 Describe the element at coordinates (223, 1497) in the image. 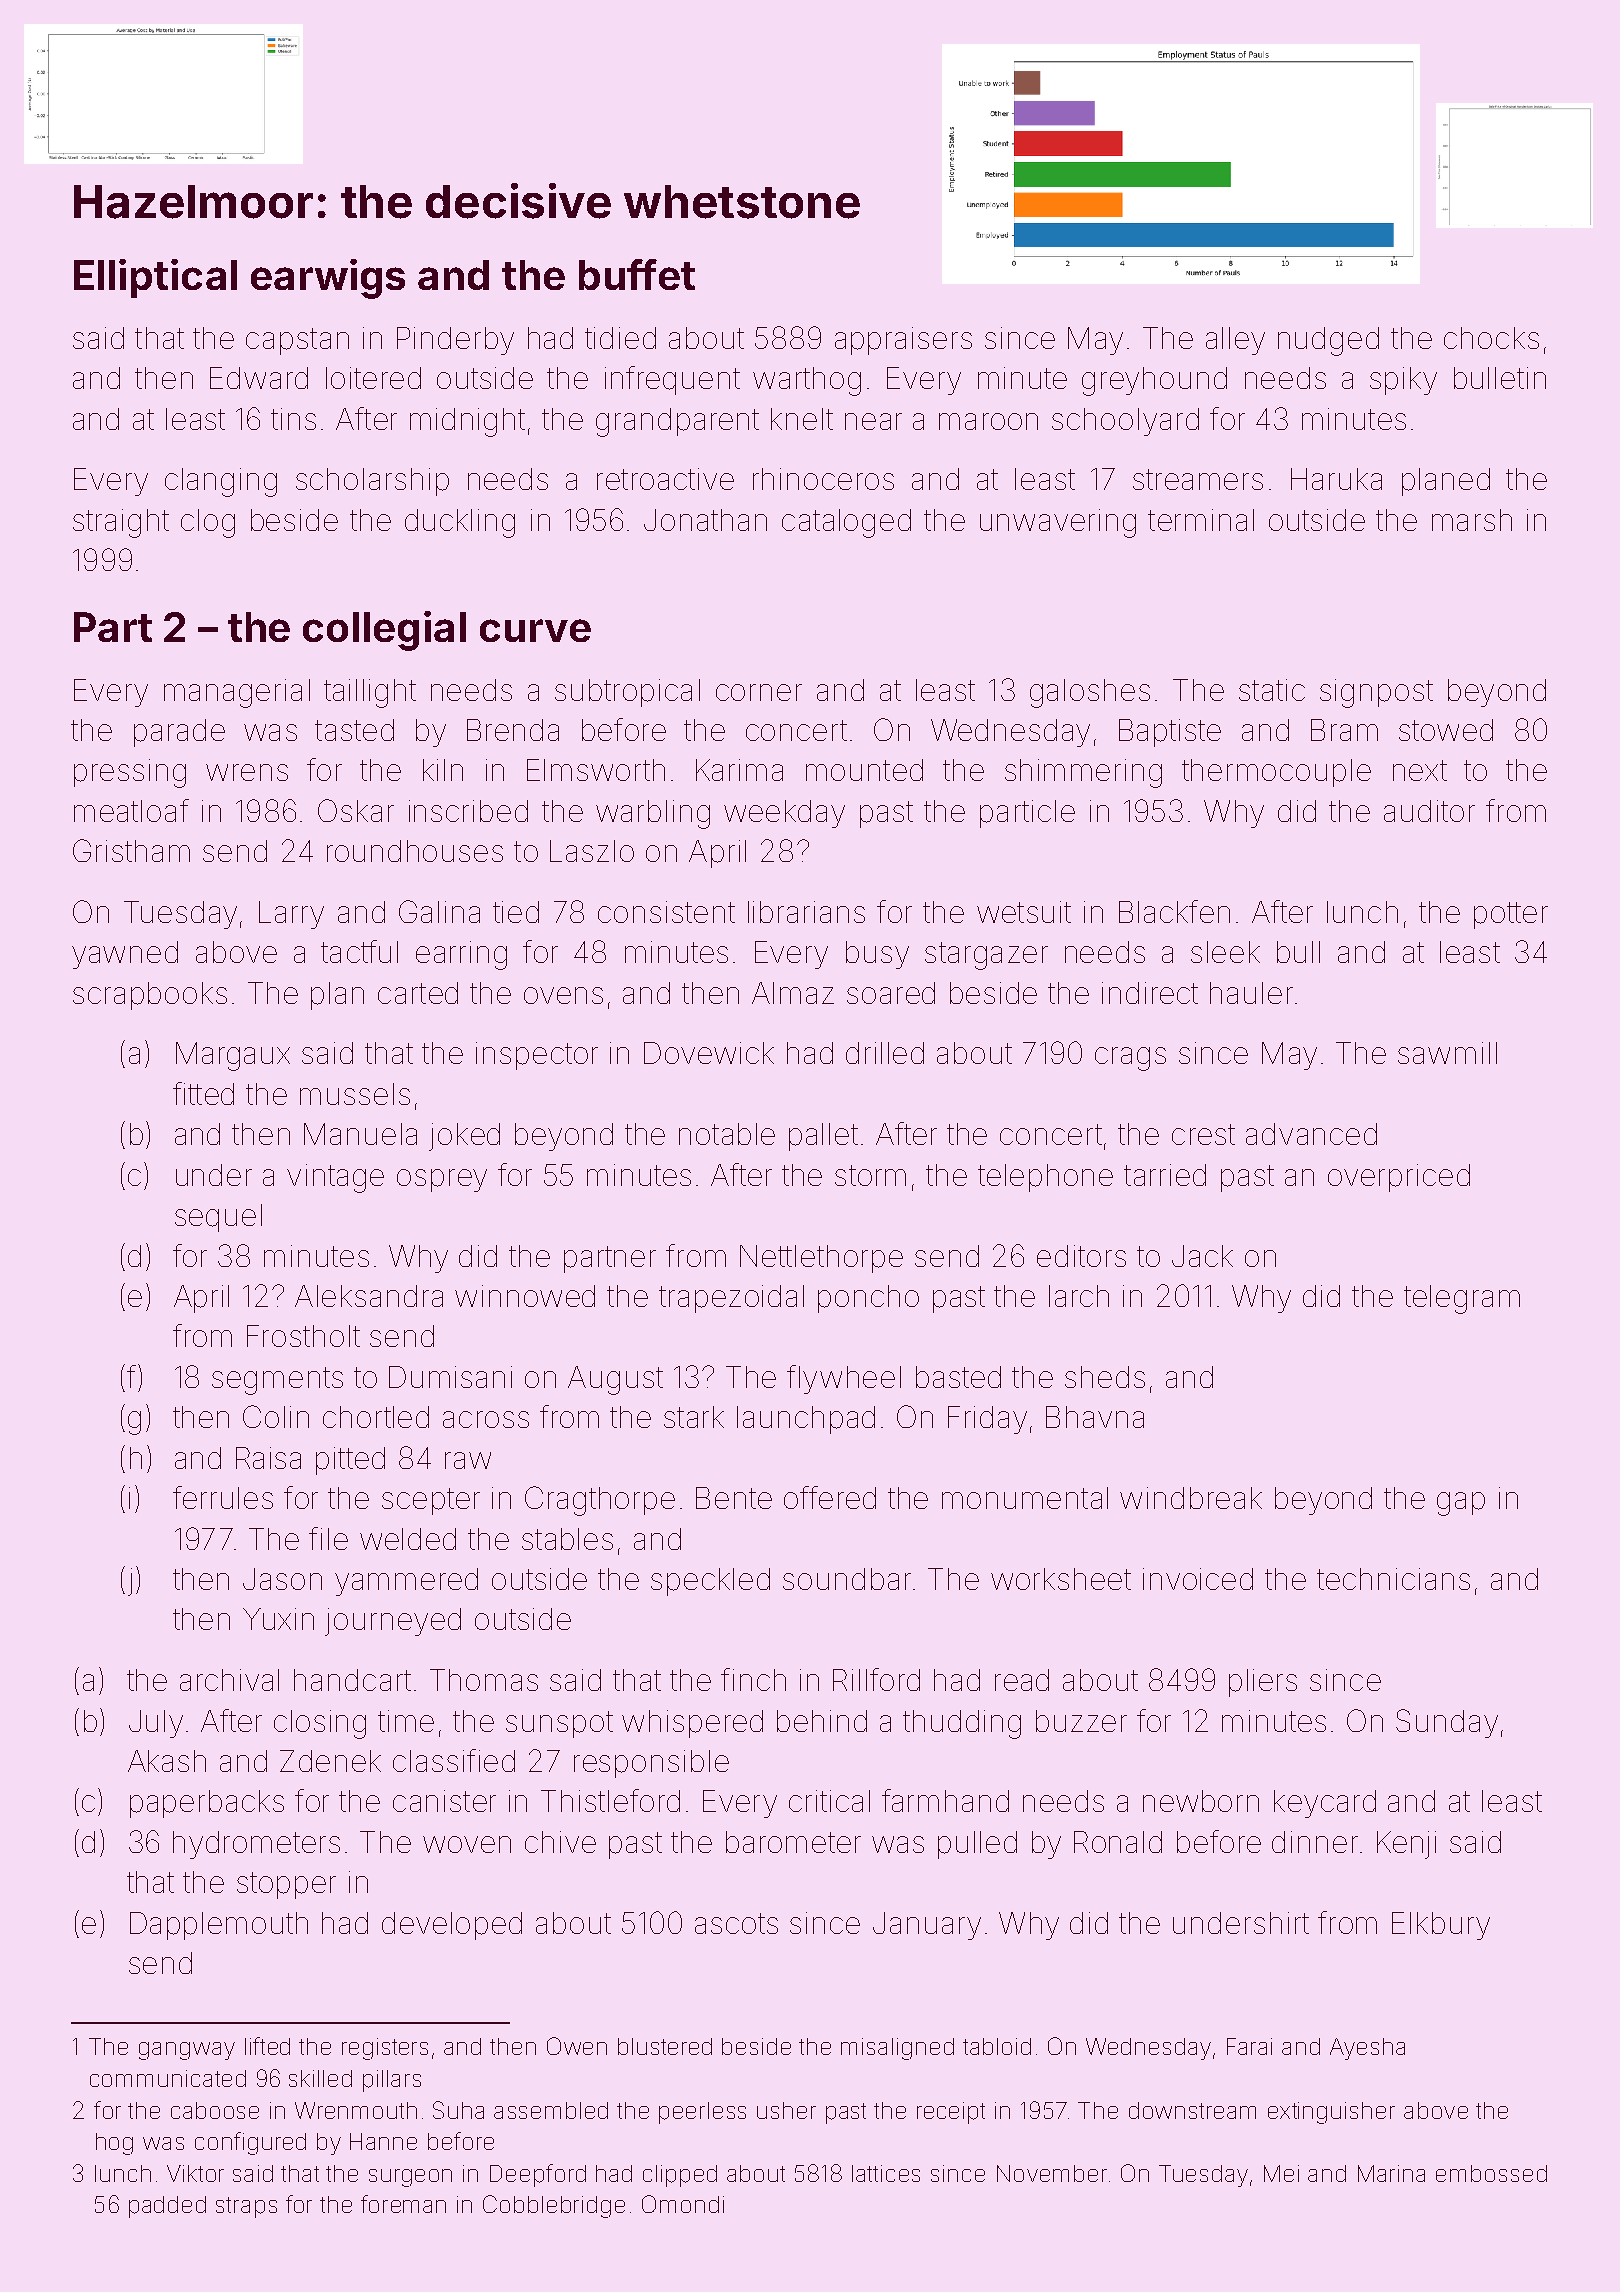

I see `ferrules` at that location.
